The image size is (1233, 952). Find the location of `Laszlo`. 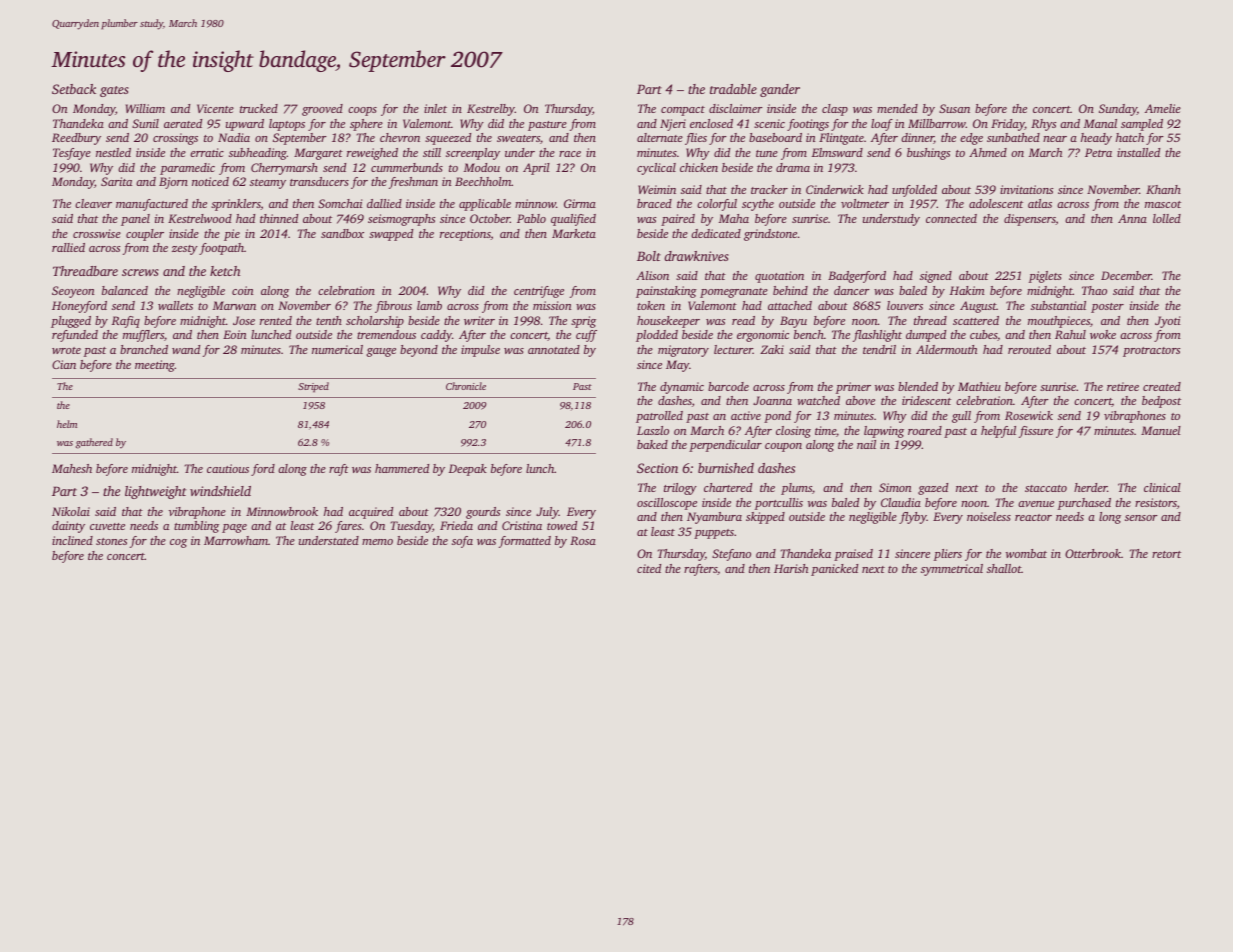

Laszlo is located at coordinates (653, 430).
